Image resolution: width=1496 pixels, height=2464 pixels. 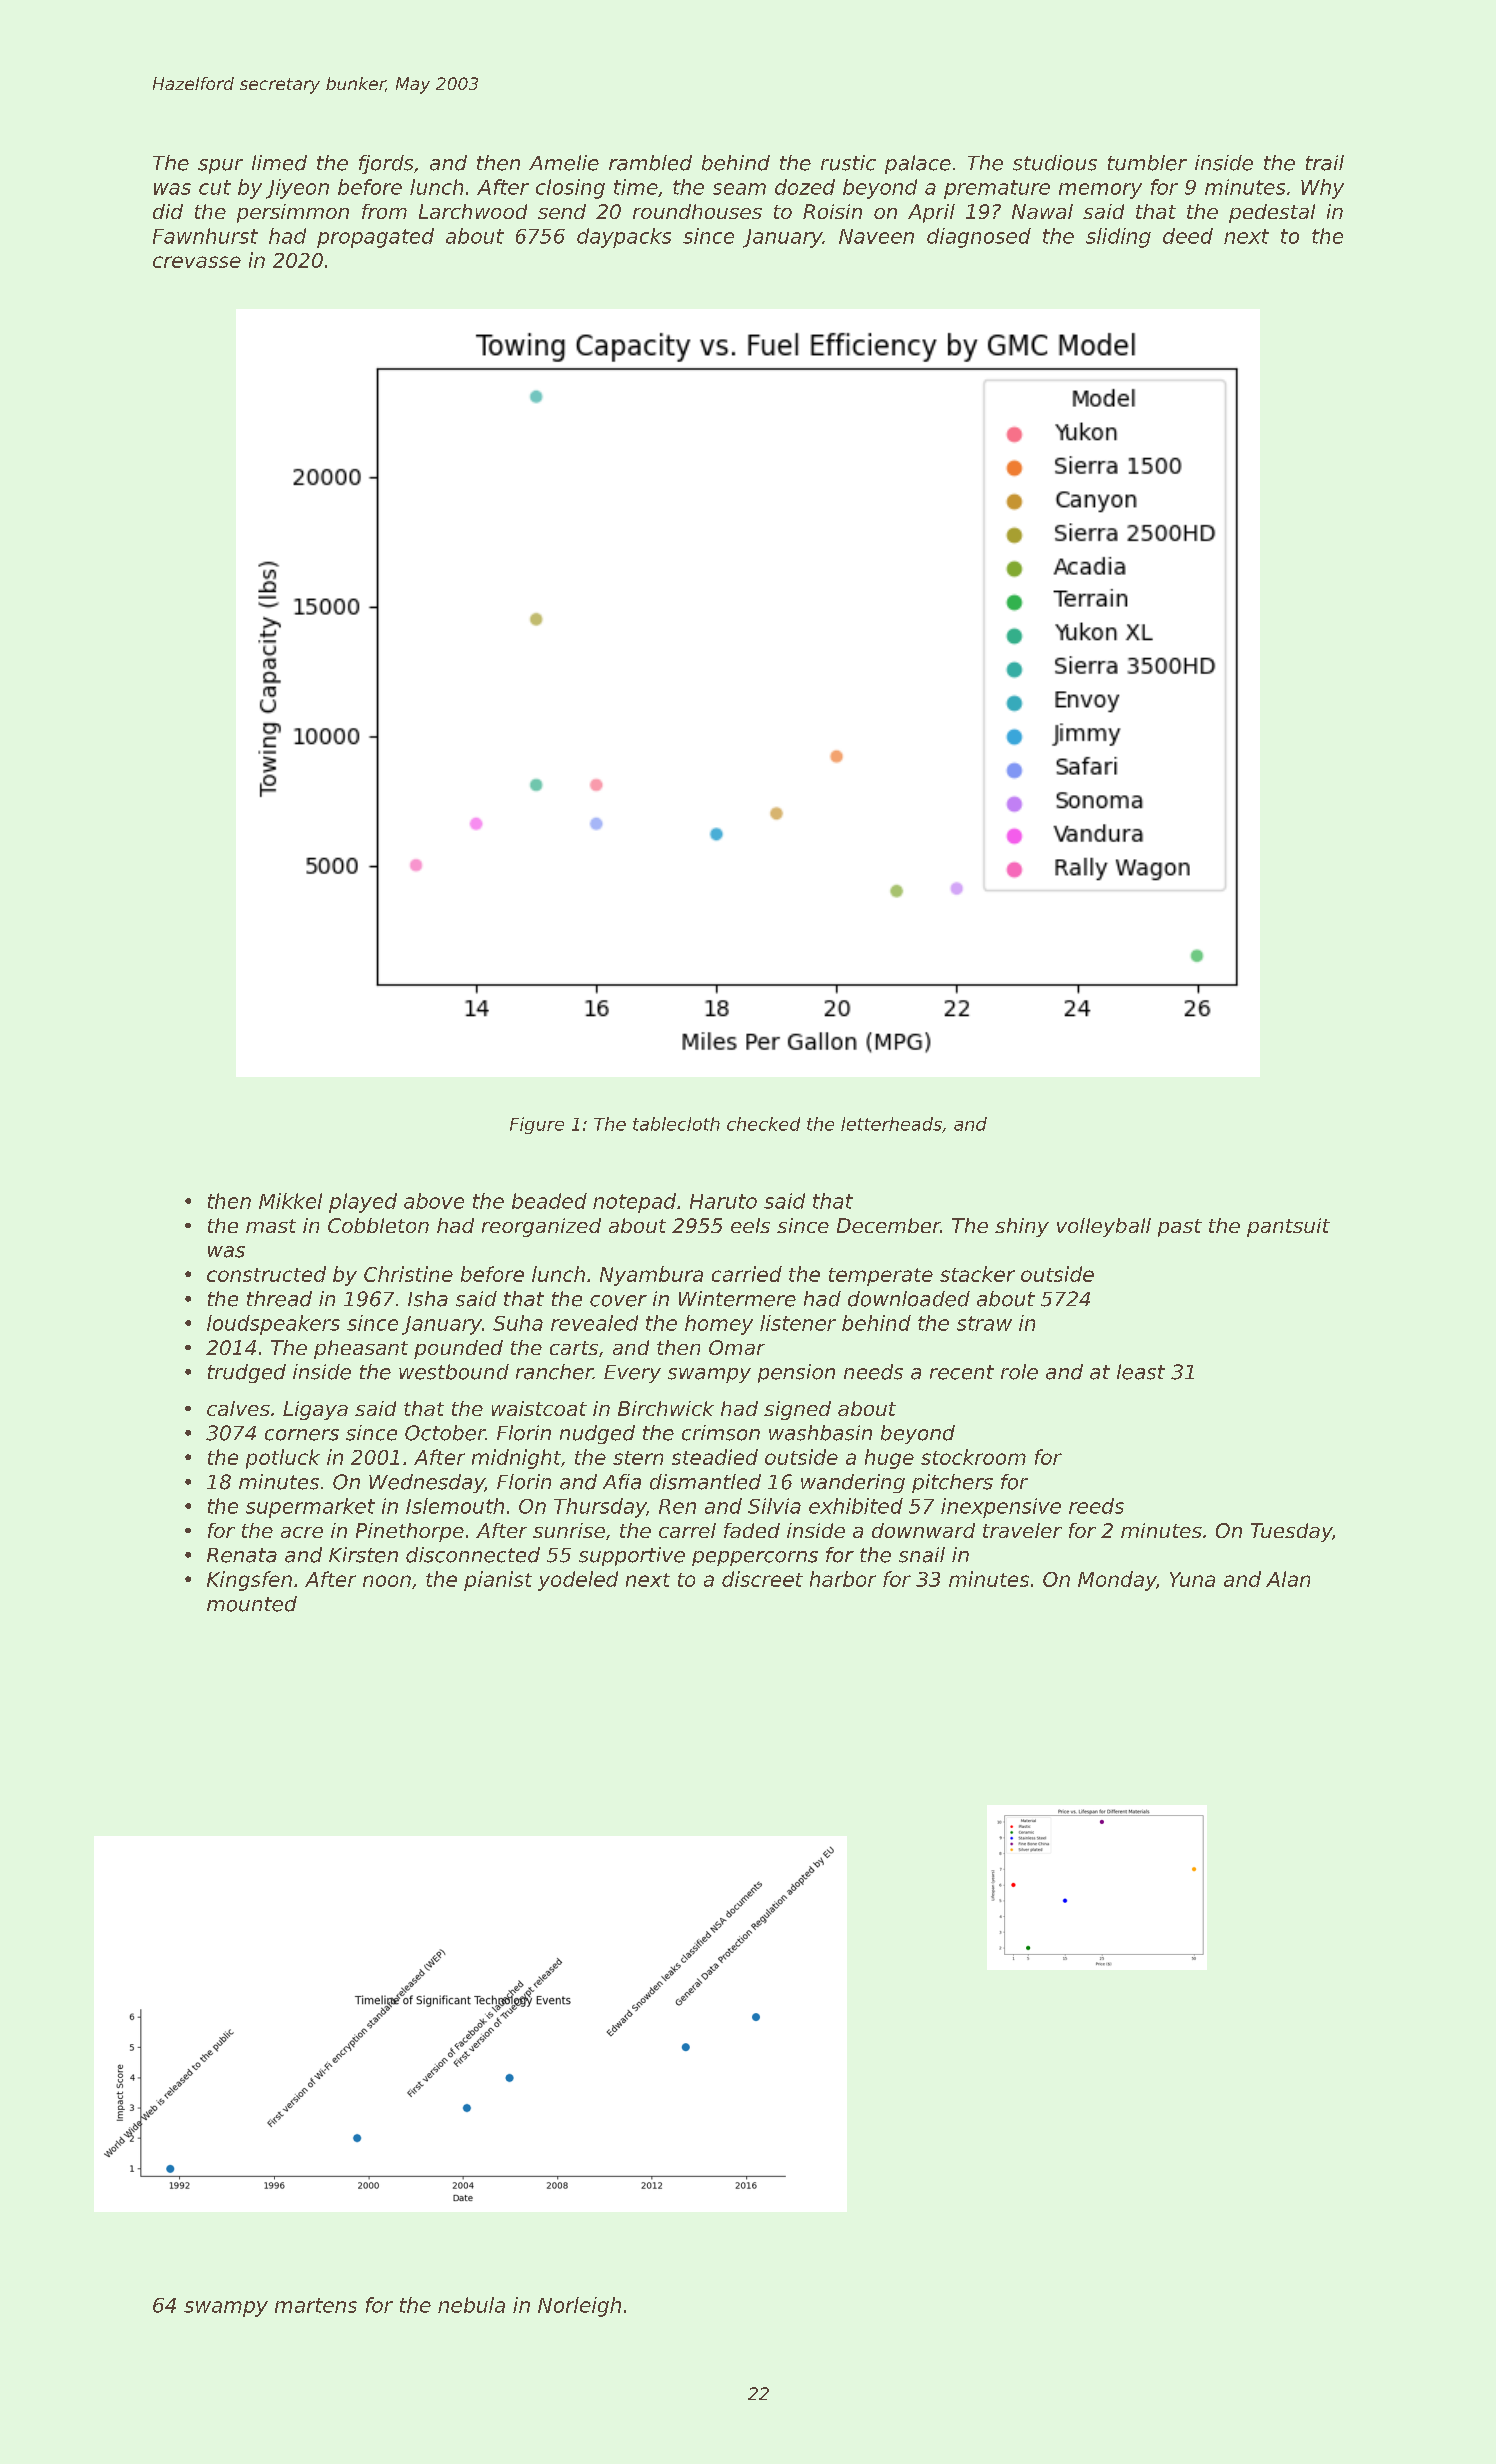 What do you see at coordinates (428, 1299) in the screenshot?
I see `Isha` at bounding box center [428, 1299].
